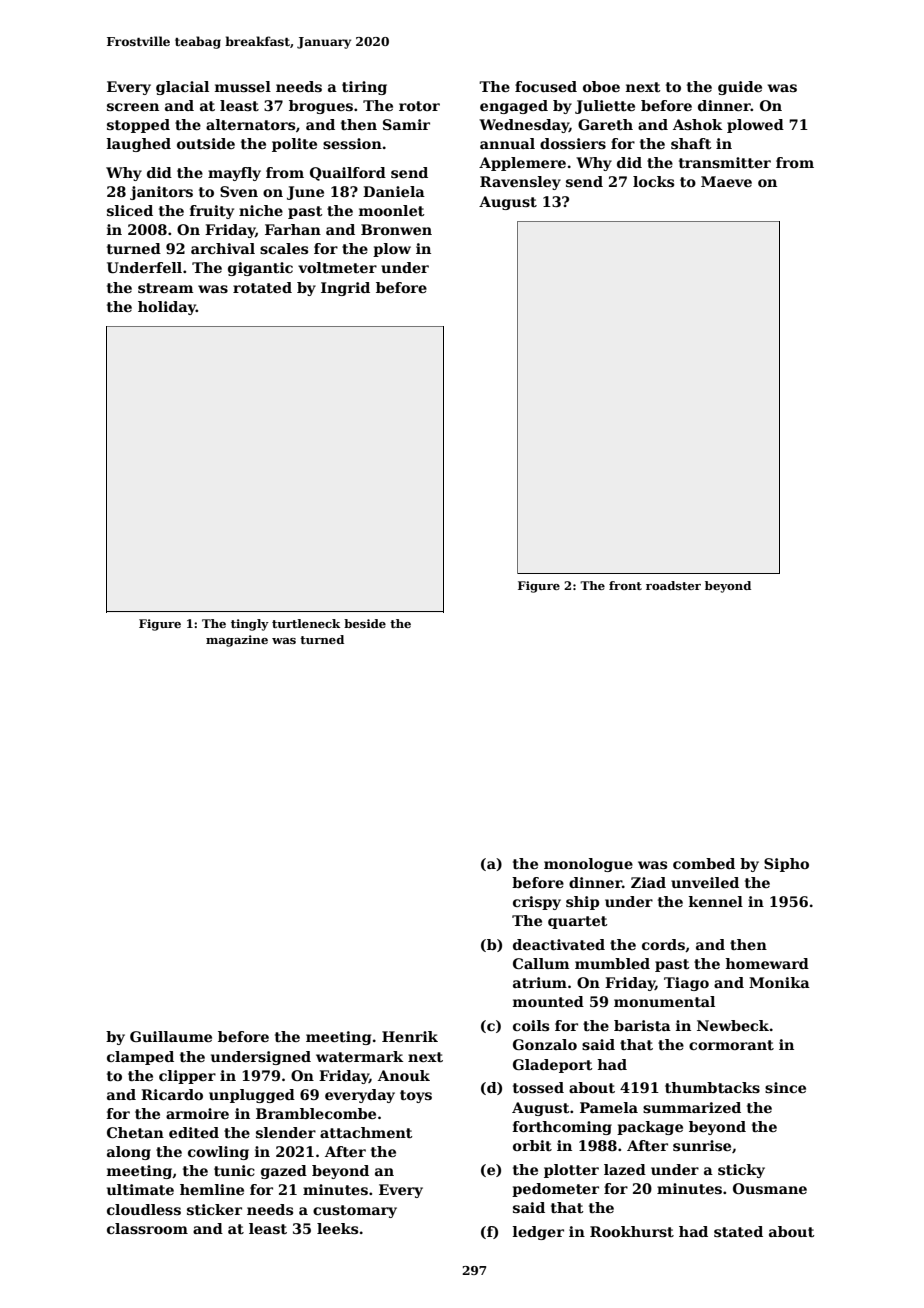 The width and height of the screenshot is (924, 1308). What do you see at coordinates (650, 1128) in the screenshot?
I see `package` at bounding box center [650, 1128].
